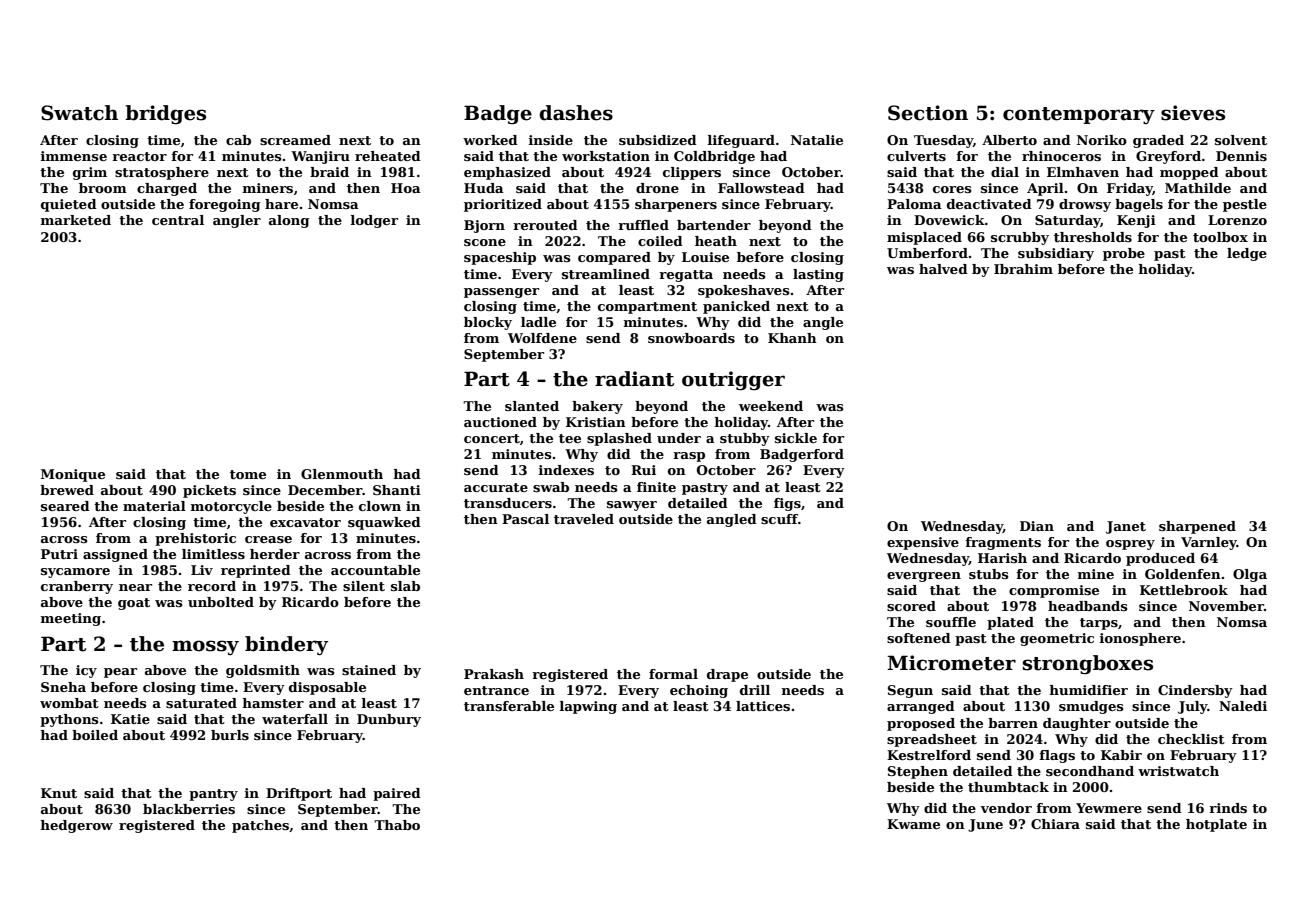 Image resolution: width=1308 pixels, height=924 pixels. I want to click on rinds, so click(1228, 808).
